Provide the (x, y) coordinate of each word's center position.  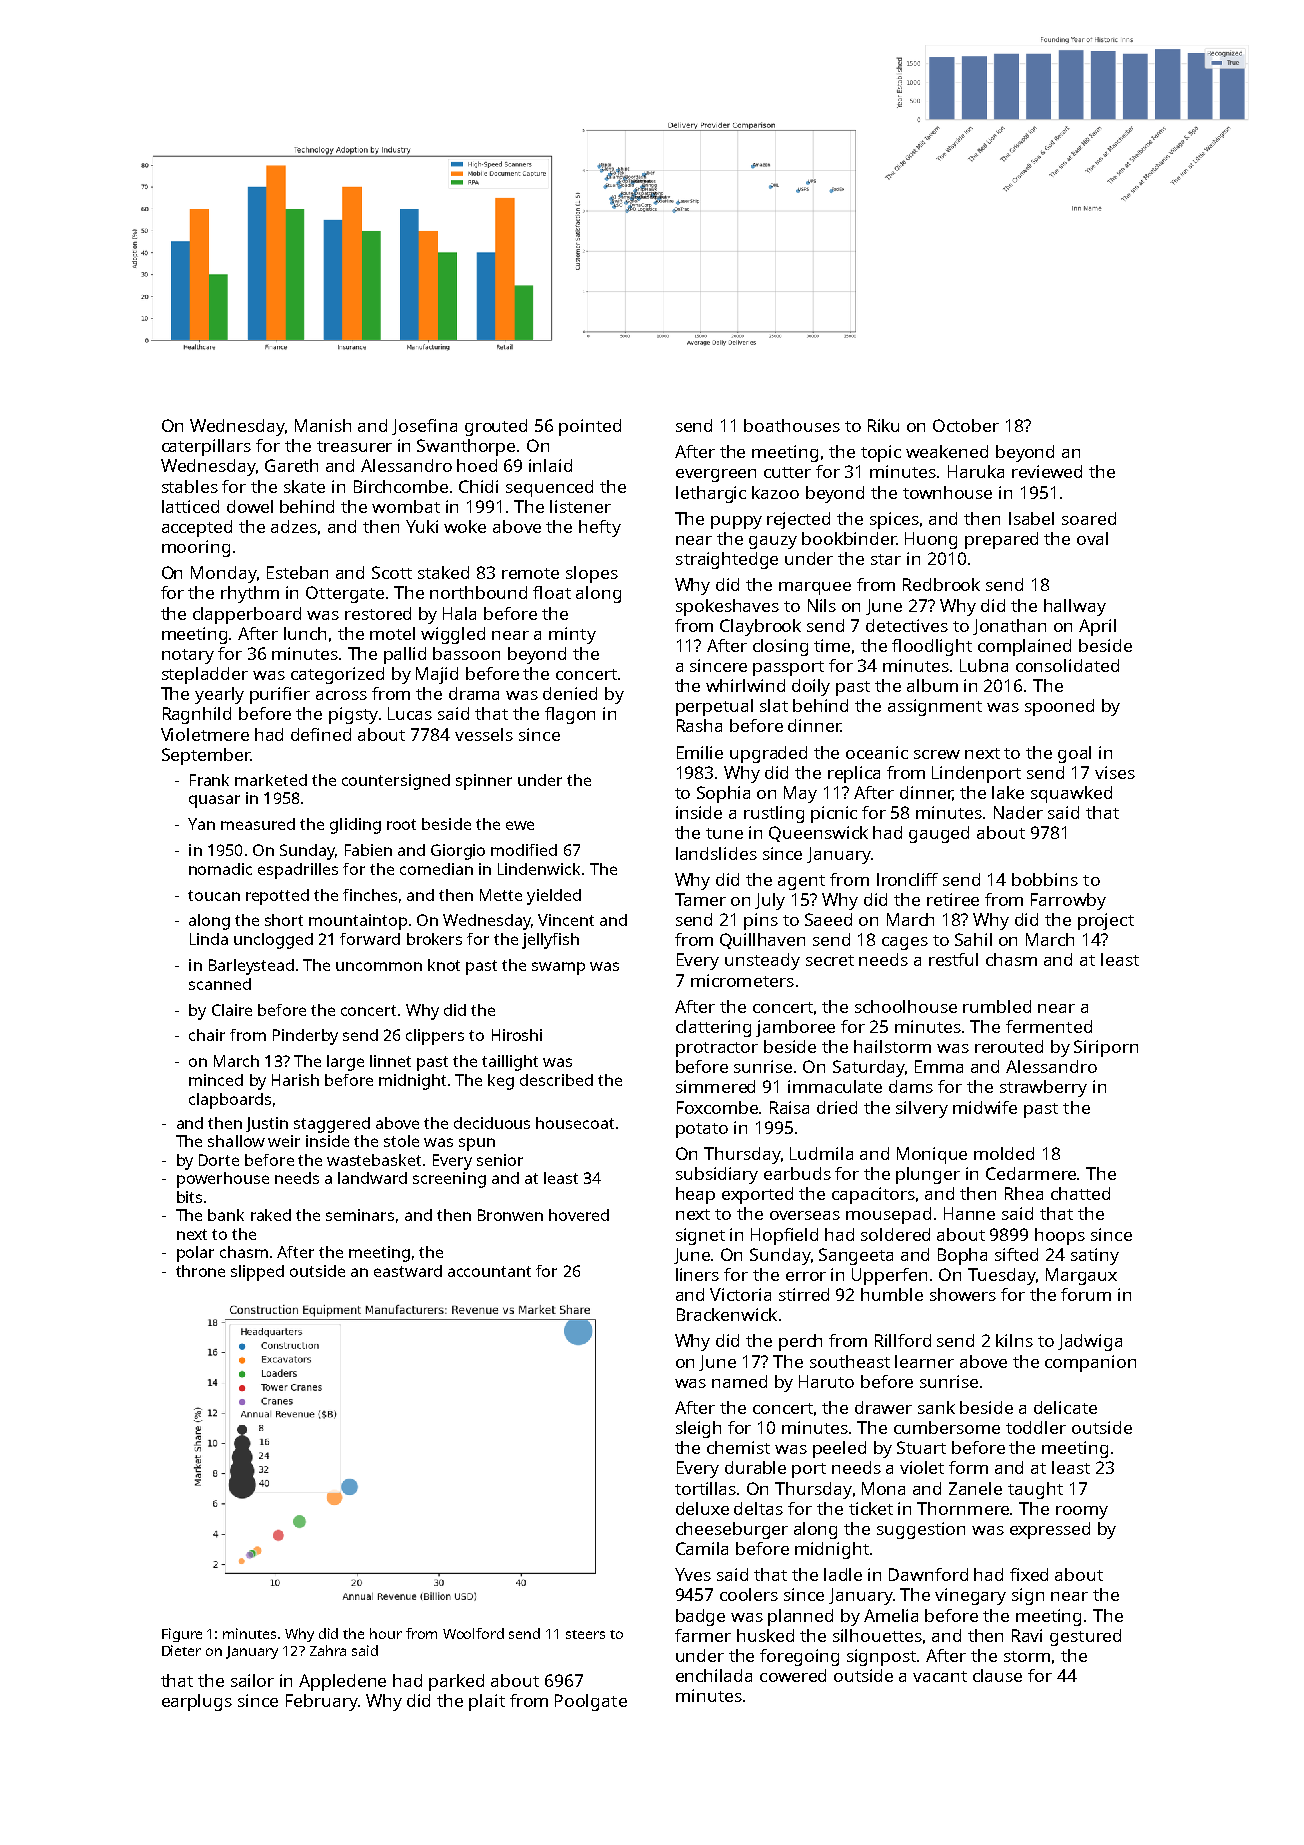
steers (585, 1634)
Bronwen (510, 1215)
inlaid (550, 465)
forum (1086, 1294)
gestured (1085, 1637)
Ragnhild (197, 715)
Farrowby (1068, 901)
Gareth (291, 465)
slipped (257, 1273)
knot (444, 965)
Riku (883, 425)
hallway (1075, 607)
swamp (558, 968)
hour (386, 1633)
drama (474, 693)
